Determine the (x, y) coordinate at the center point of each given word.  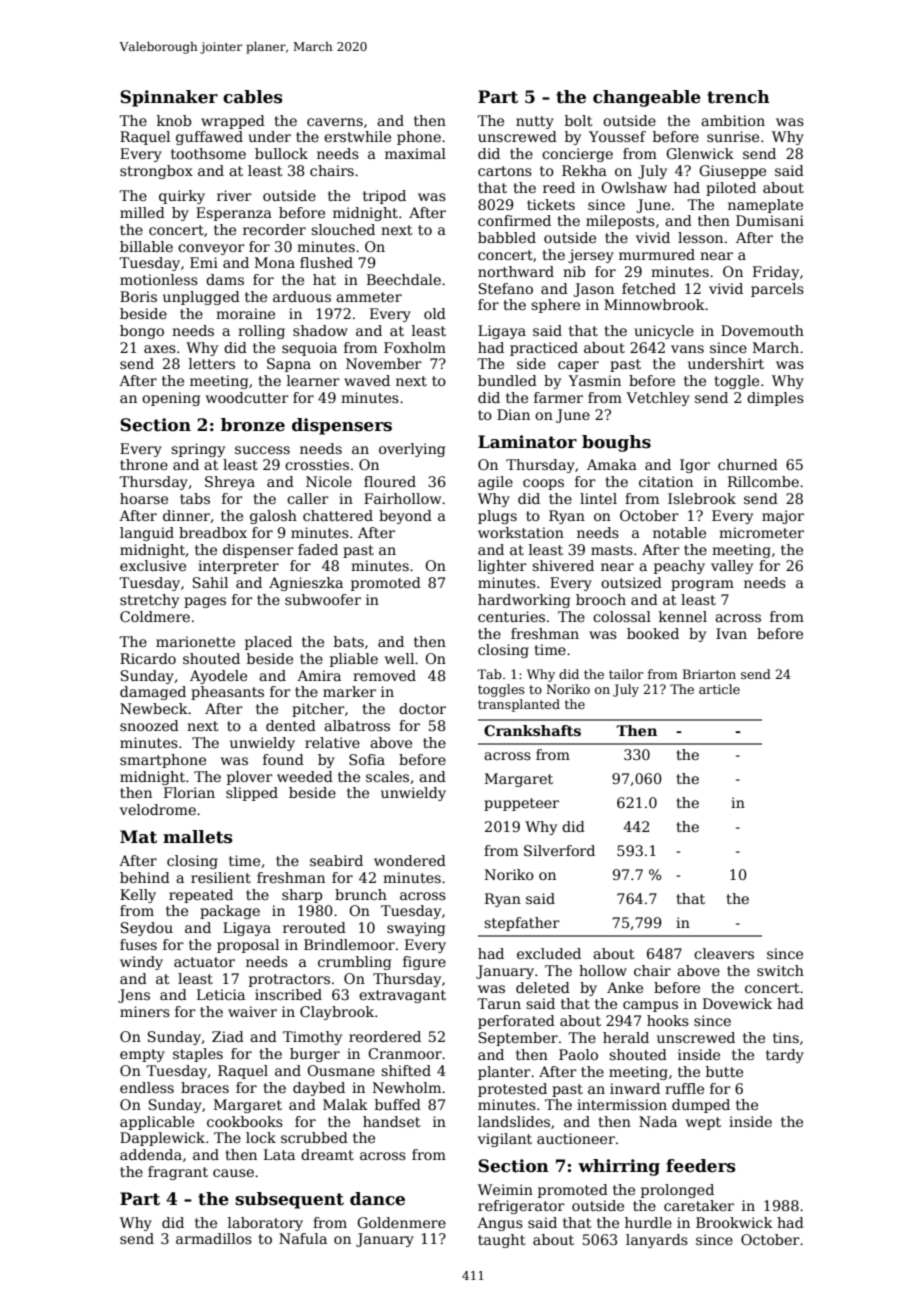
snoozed (149, 725)
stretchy (149, 601)
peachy (679, 567)
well (399, 658)
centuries (511, 616)
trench (738, 97)
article (719, 689)
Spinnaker (169, 98)
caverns (335, 122)
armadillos (214, 1238)
